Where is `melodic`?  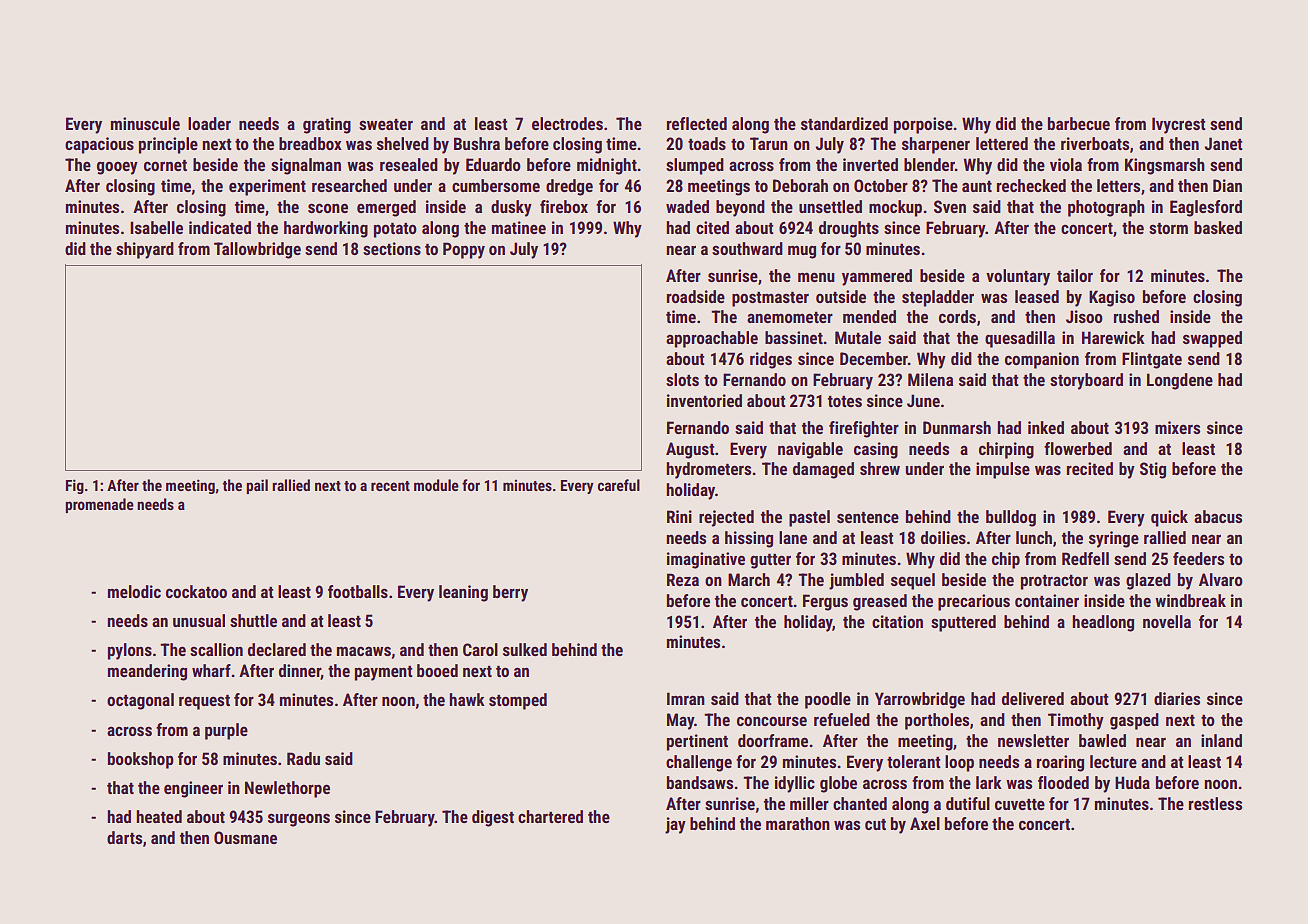
melodic is located at coordinates (134, 591).
